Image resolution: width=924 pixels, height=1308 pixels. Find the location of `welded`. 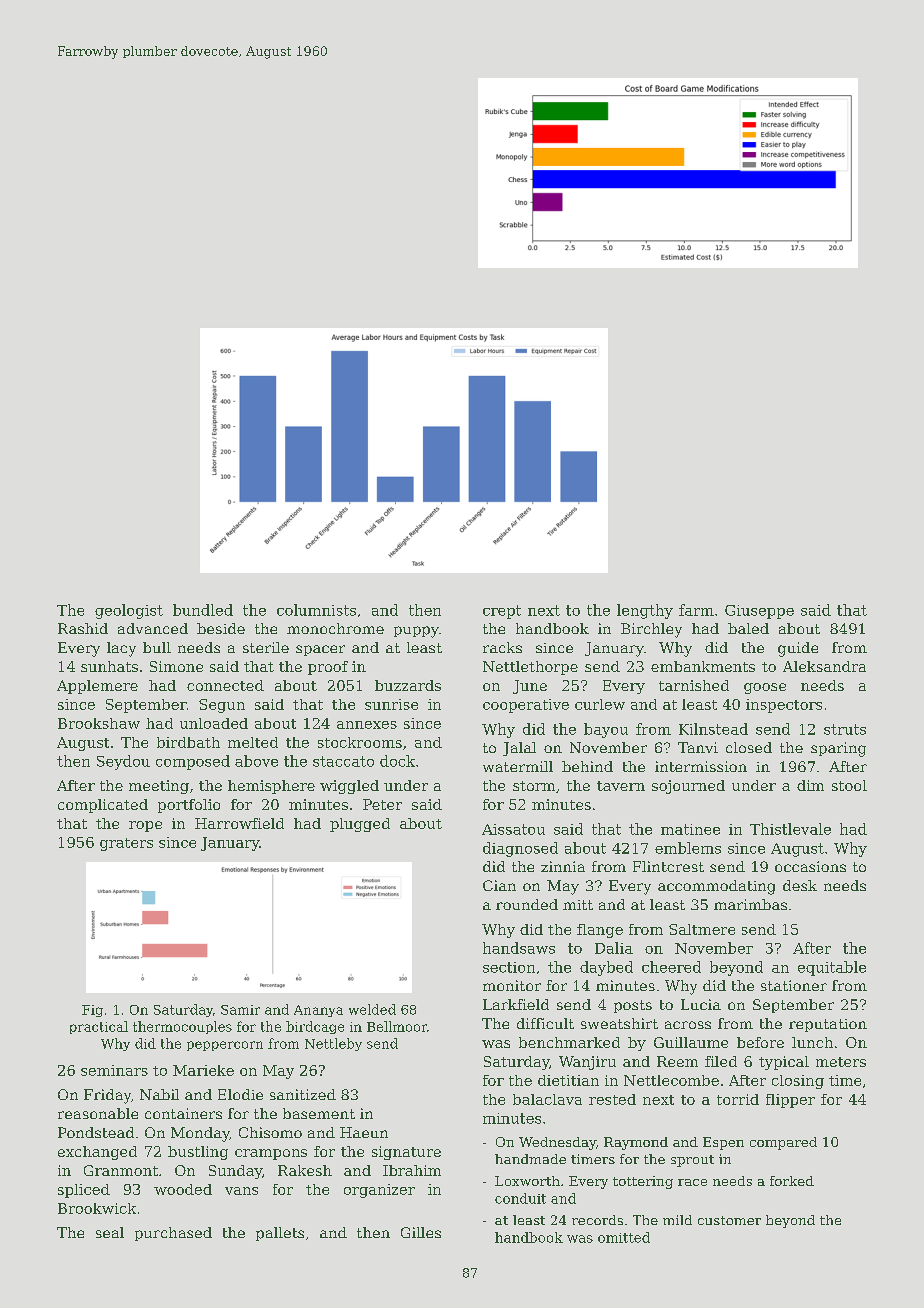

welded is located at coordinates (372, 1009).
